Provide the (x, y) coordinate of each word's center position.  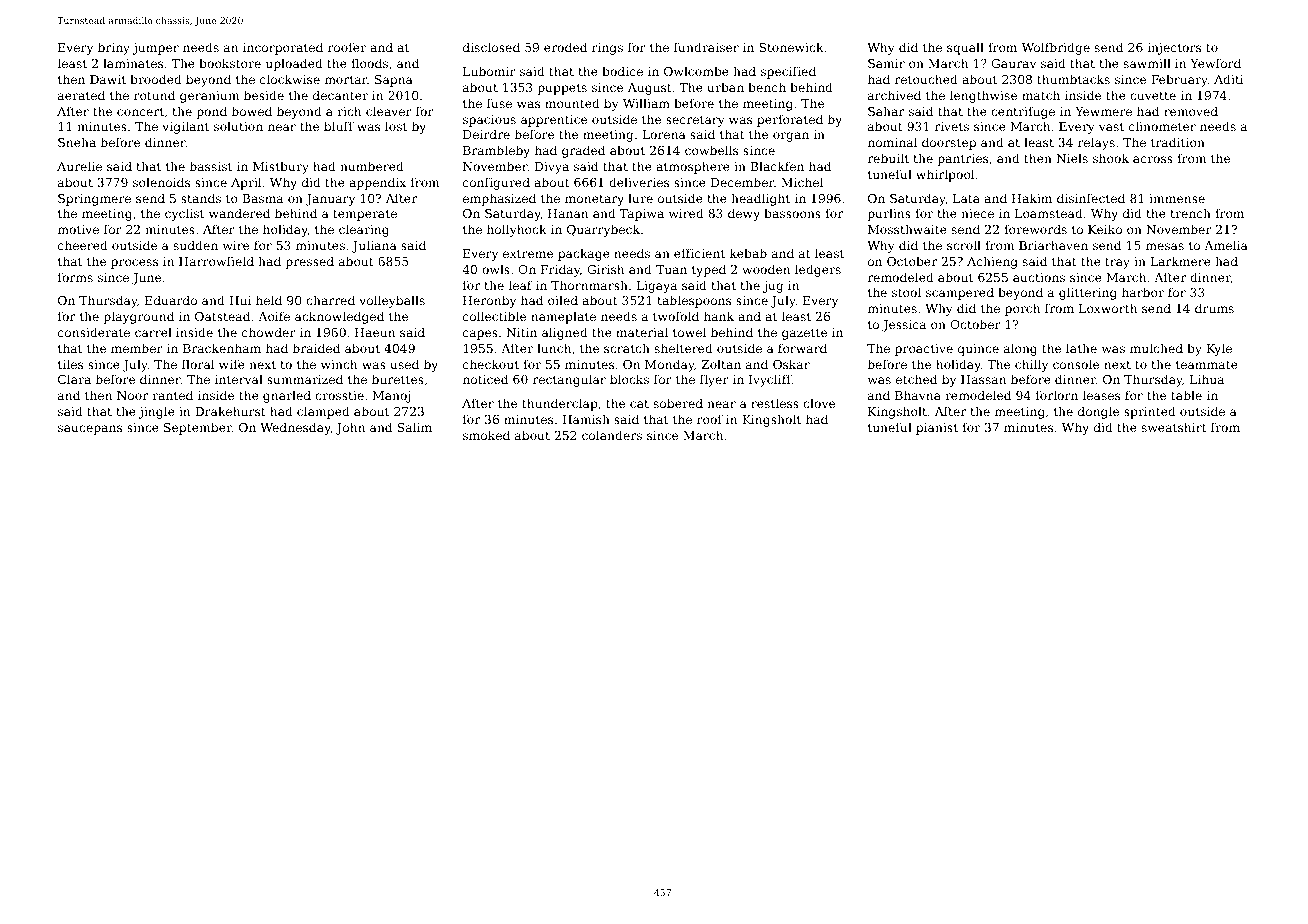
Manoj (391, 397)
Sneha (77, 142)
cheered (83, 245)
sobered (678, 403)
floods (369, 63)
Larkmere (1180, 261)
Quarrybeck (603, 230)
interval (239, 379)
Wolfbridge (1055, 48)
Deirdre (486, 134)
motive (78, 229)
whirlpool (945, 175)
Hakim (1032, 198)
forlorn (1057, 395)
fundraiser (706, 47)
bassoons (792, 213)
